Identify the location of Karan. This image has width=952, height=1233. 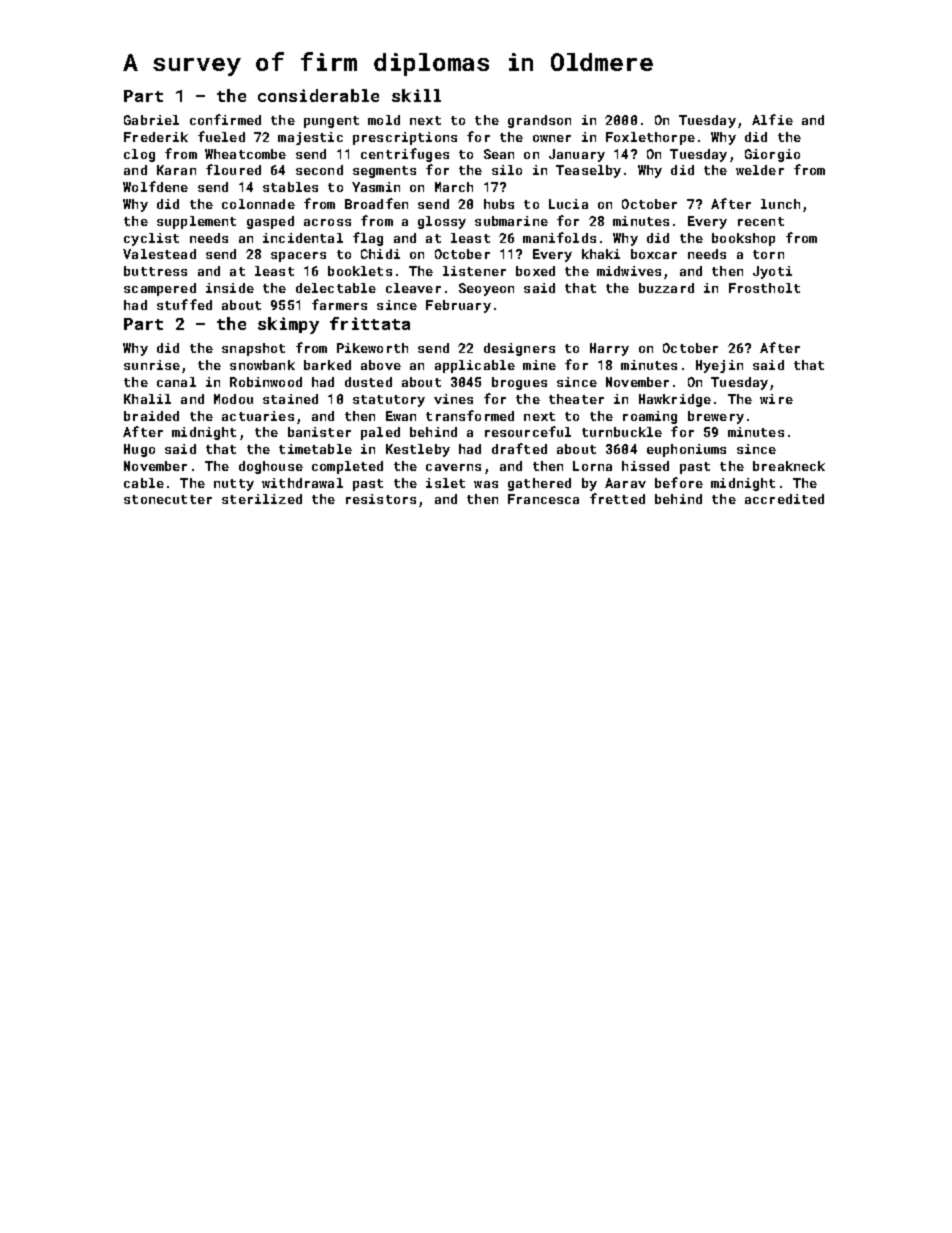
(176, 170).
